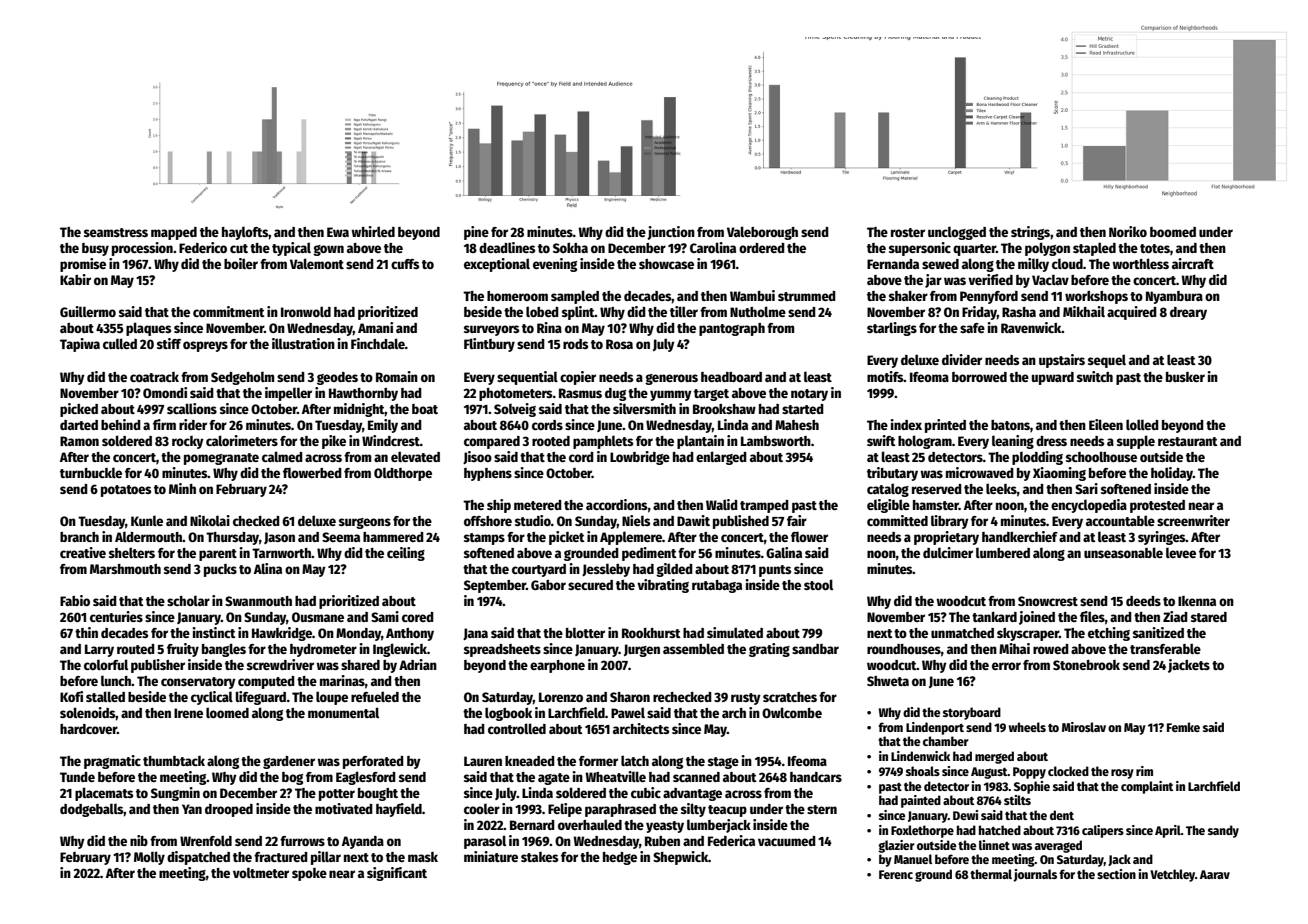  I want to click on Ramon, so click(79, 441).
